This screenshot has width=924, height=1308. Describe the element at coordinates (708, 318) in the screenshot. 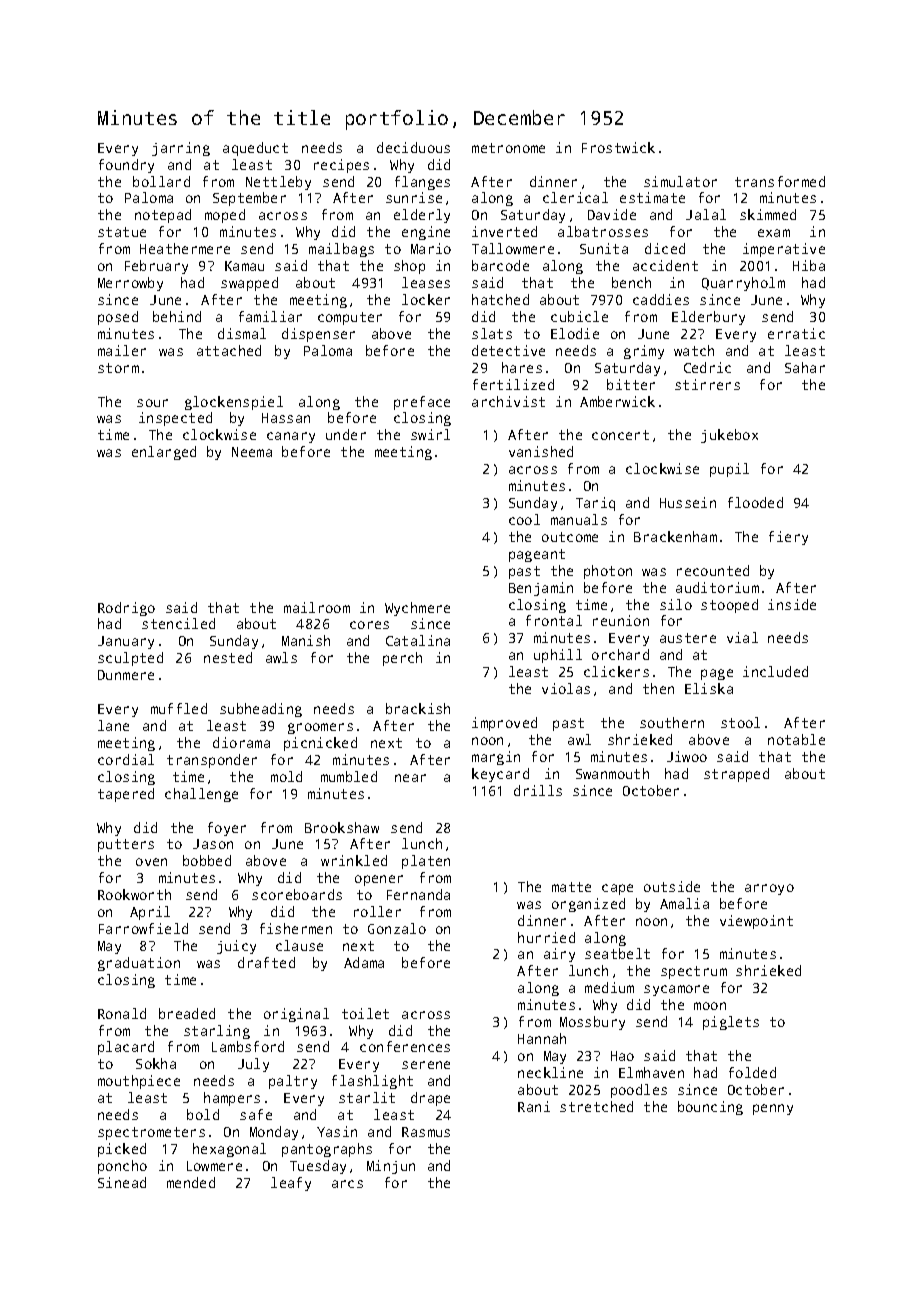

I see `Elderbury` at that location.
